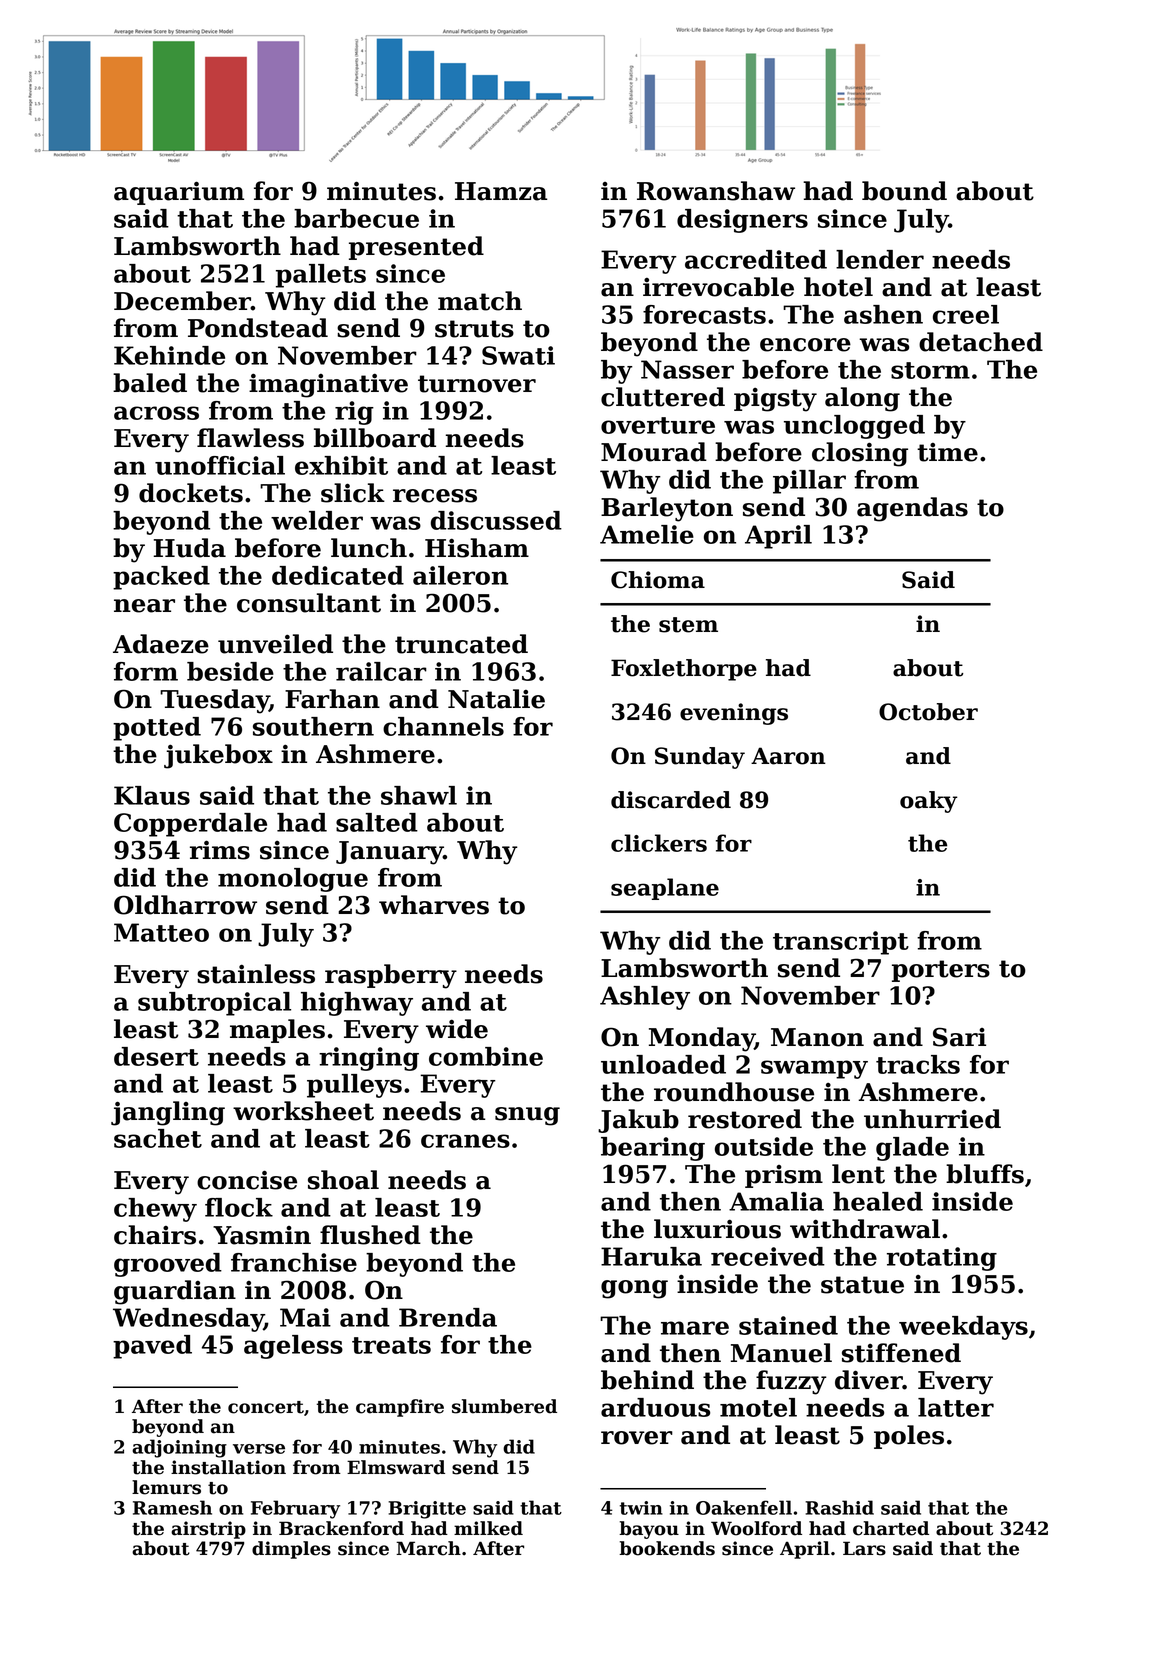 The height and width of the screenshot is (1654, 1165). What do you see at coordinates (291, 1550) in the screenshot?
I see `dimples` at bounding box center [291, 1550].
